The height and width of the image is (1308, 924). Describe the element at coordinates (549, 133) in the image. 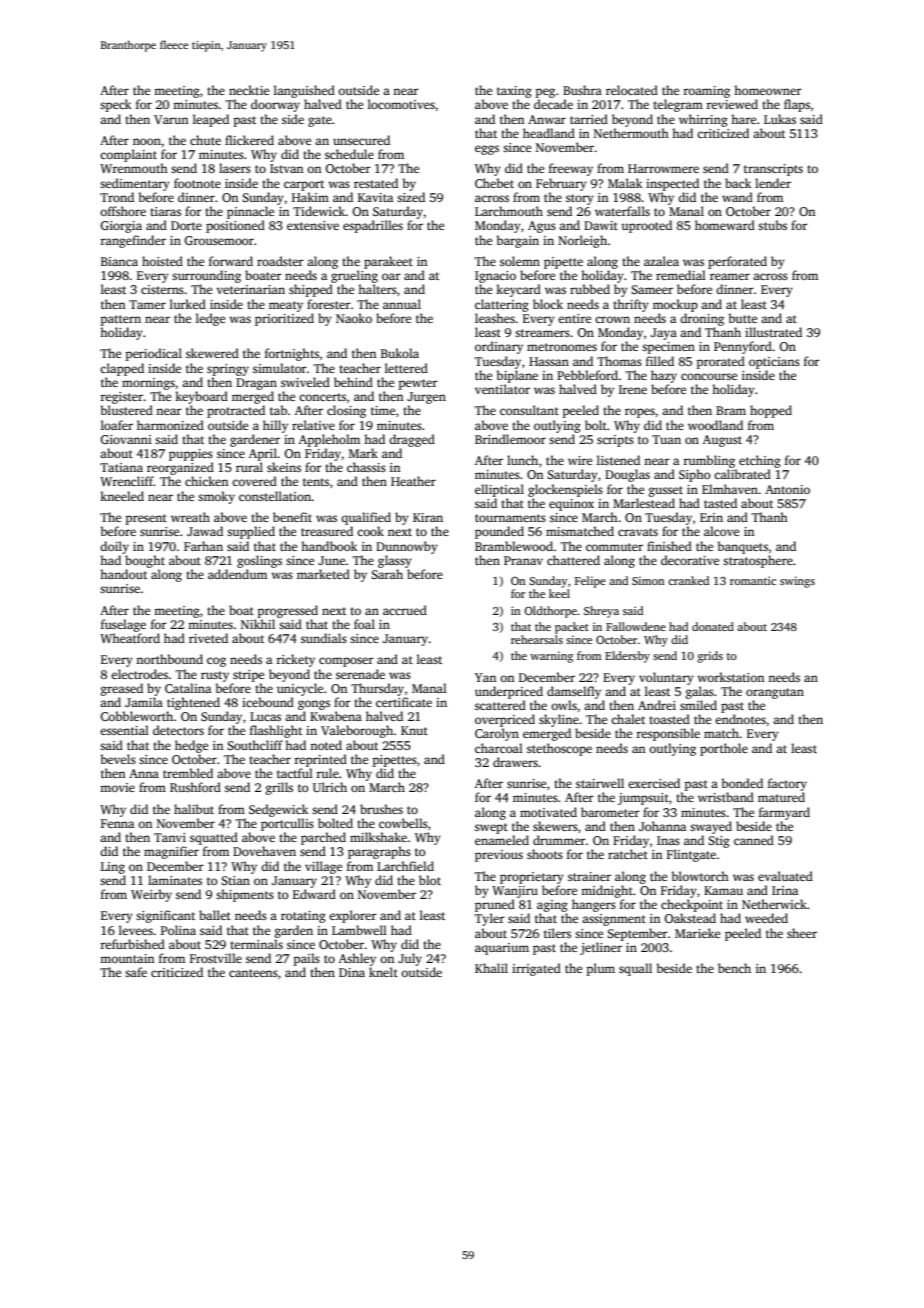

I see `headland` at that location.
